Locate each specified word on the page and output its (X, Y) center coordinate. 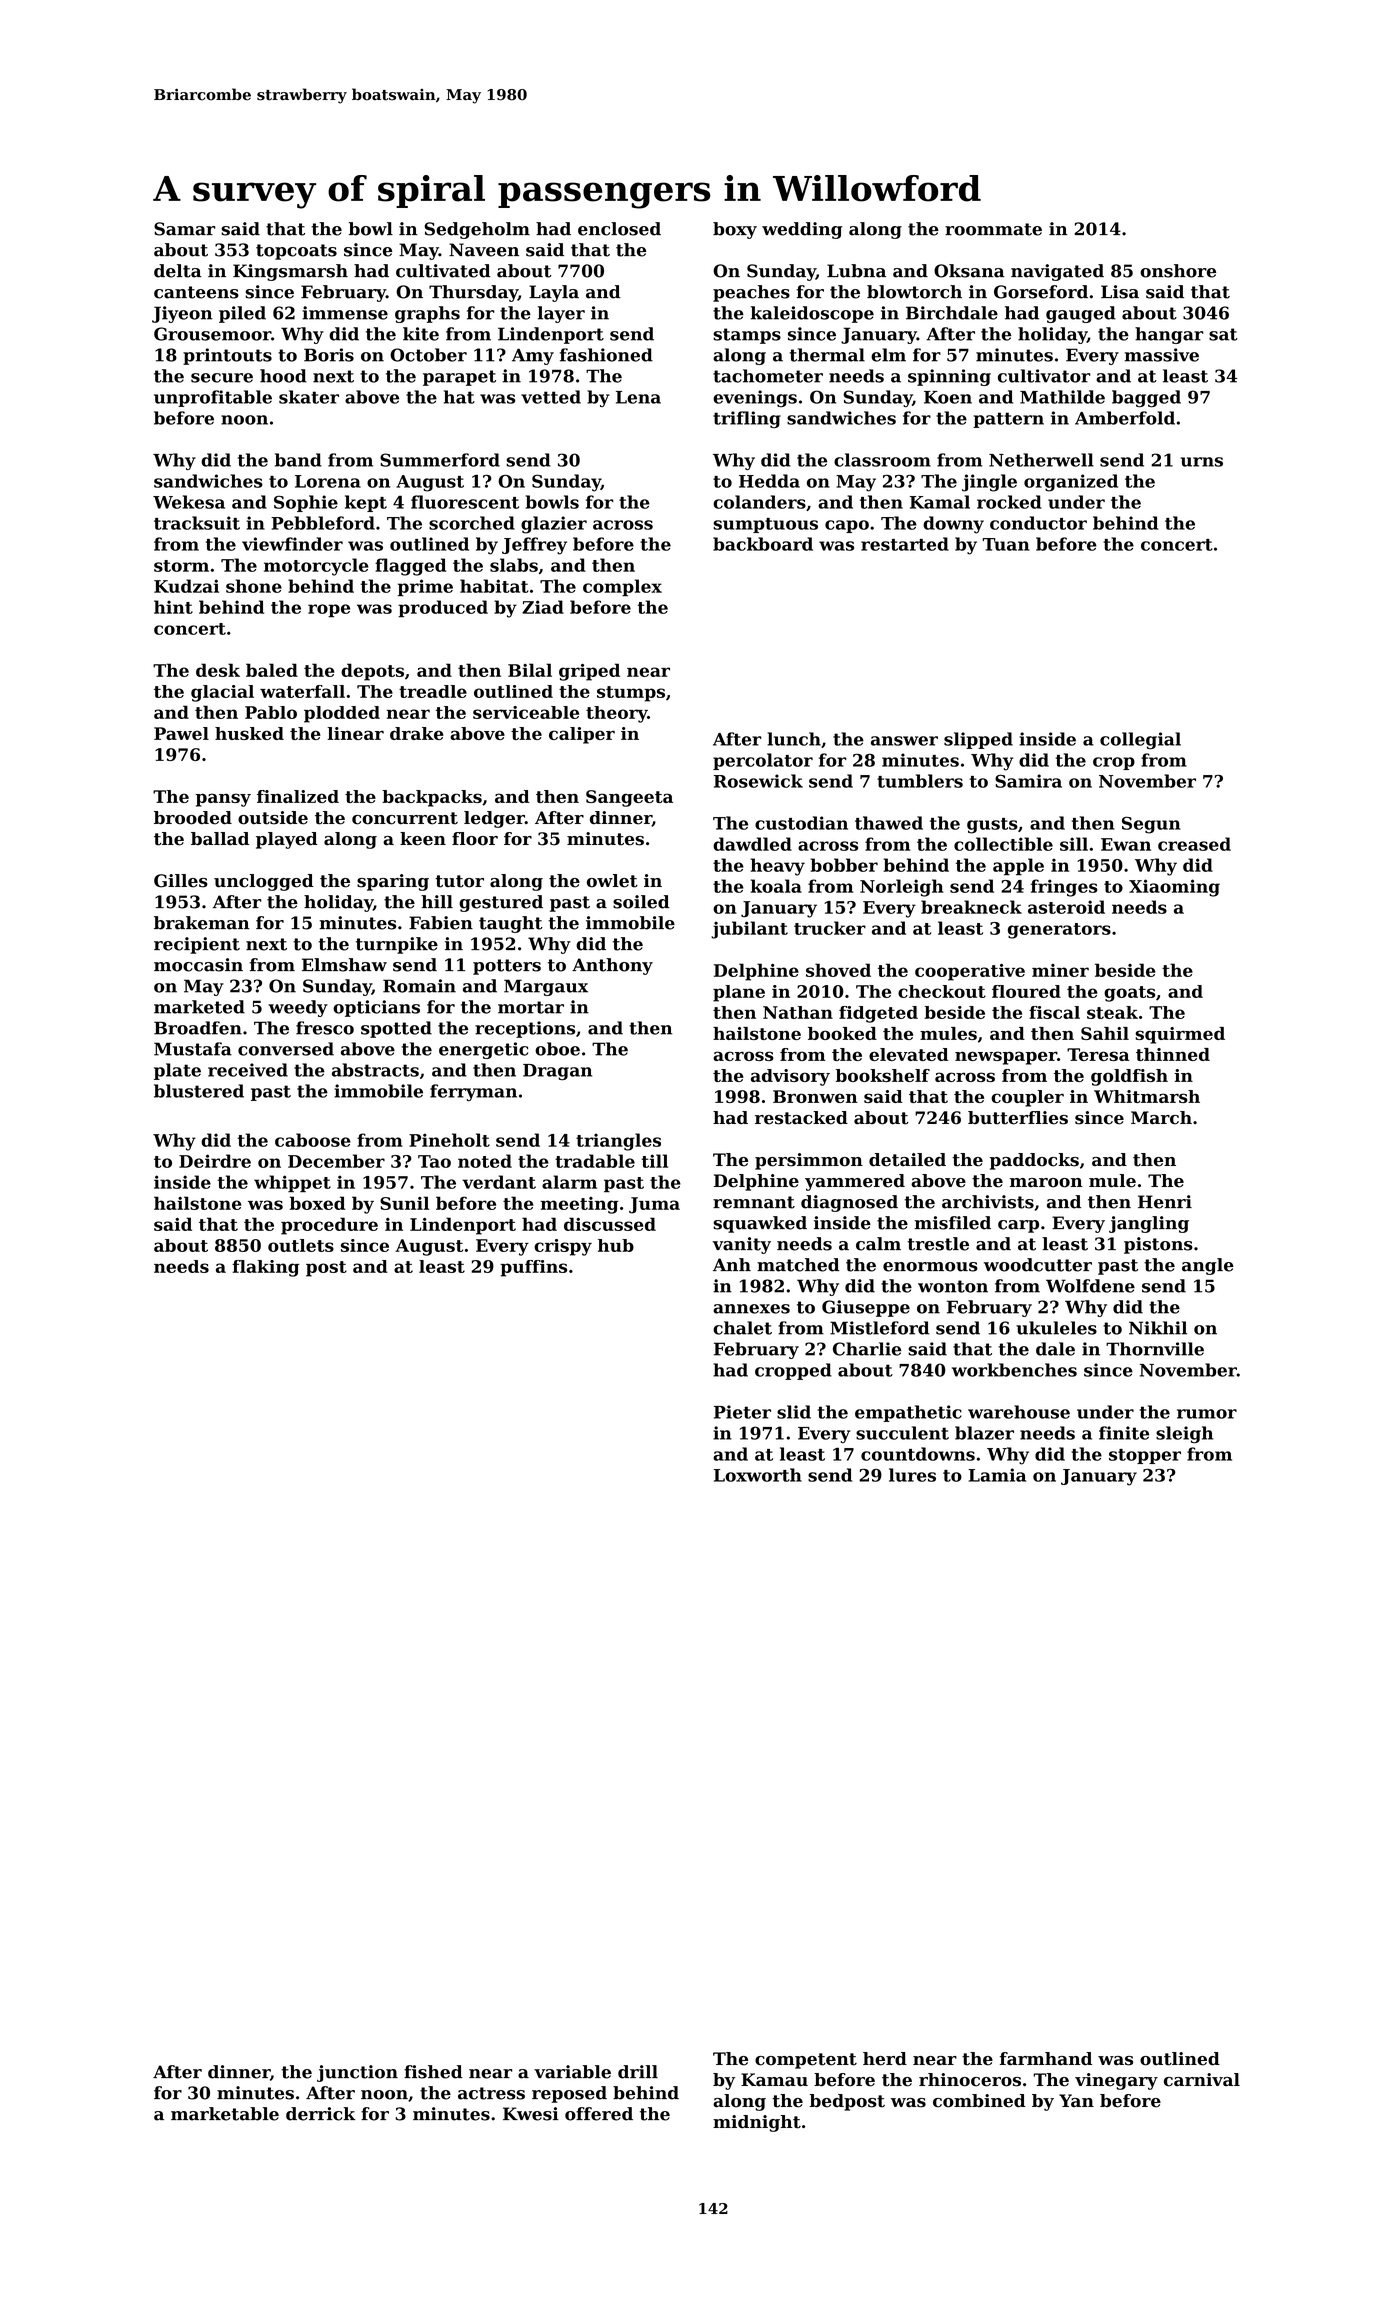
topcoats (296, 252)
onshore (1178, 271)
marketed (199, 1007)
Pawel (181, 733)
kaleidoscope (812, 314)
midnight (757, 2123)
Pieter (742, 1412)
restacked (801, 1118)
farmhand (1046, 2059)
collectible (1003, 844)
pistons (1158, 1245)
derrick (320, 2114)
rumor (1207, 1414)
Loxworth (758, 1475)
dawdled (752, 844)
